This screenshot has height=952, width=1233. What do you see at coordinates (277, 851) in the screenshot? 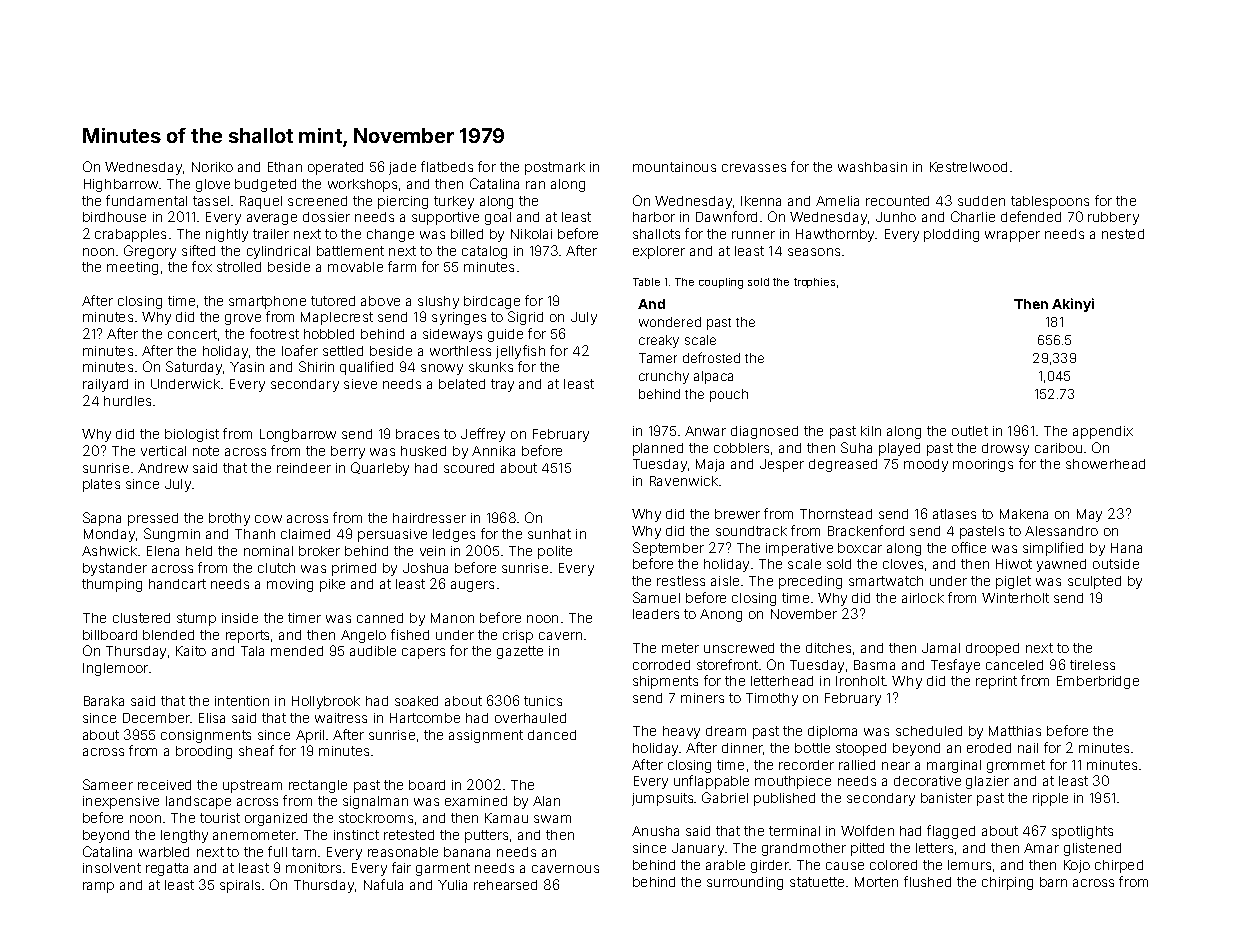
I see `full` at bounding box center [277, 851].
